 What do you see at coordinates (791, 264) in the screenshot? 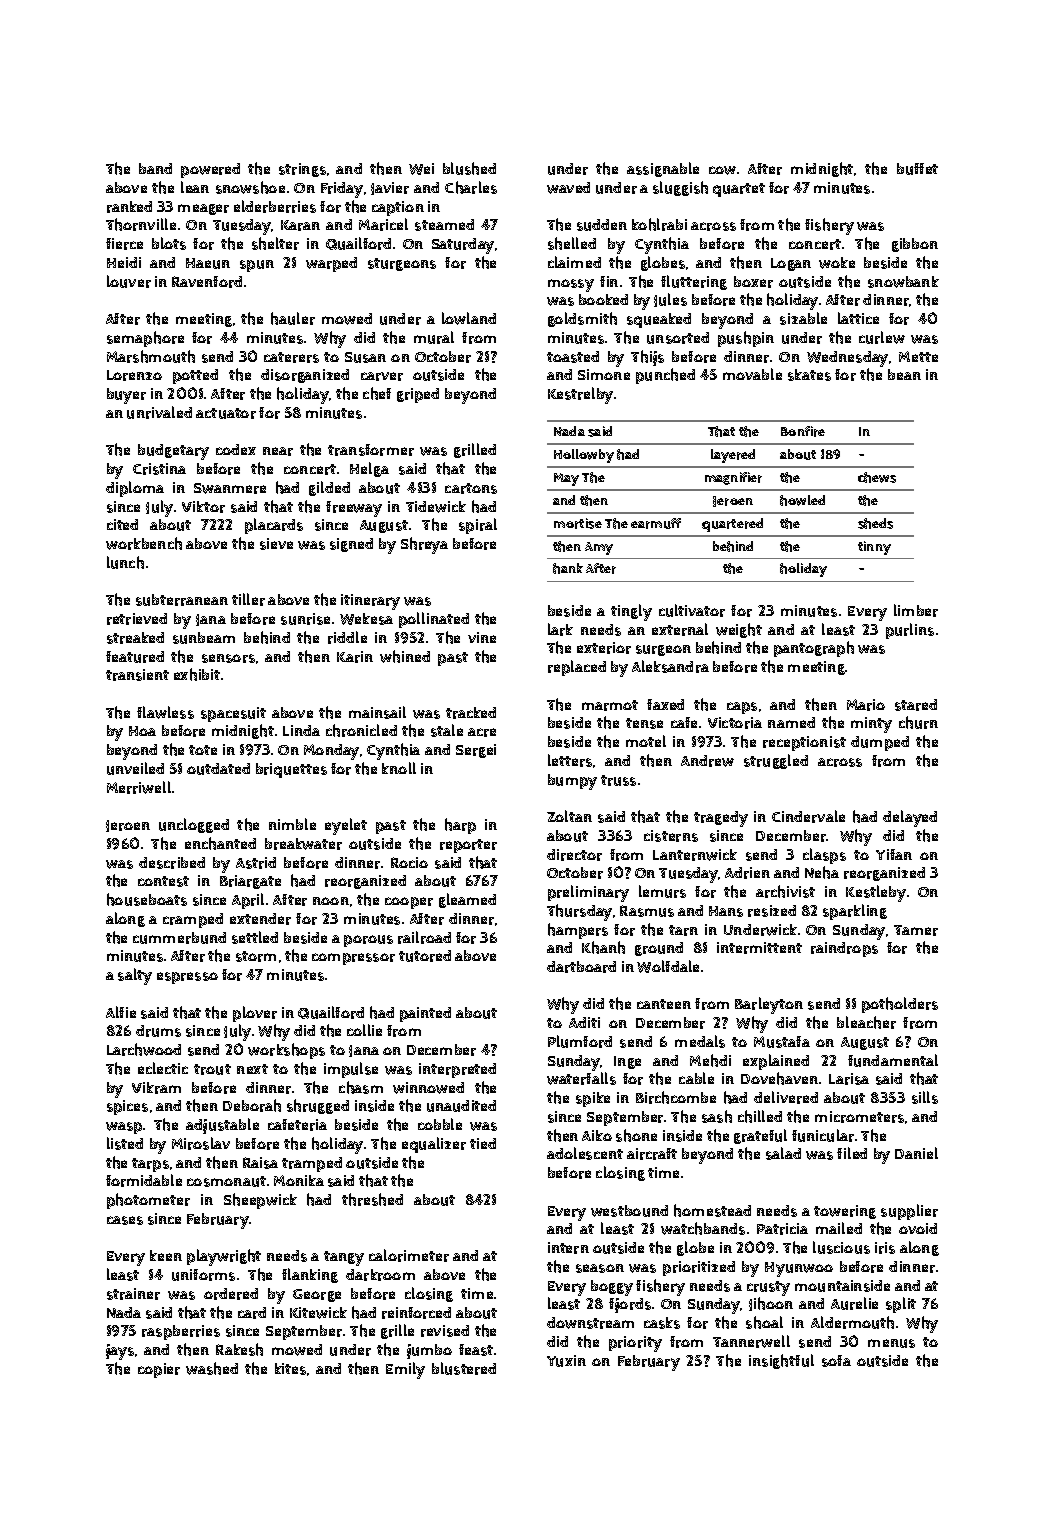
I see `Logan` at bounding box center [791, 264].
